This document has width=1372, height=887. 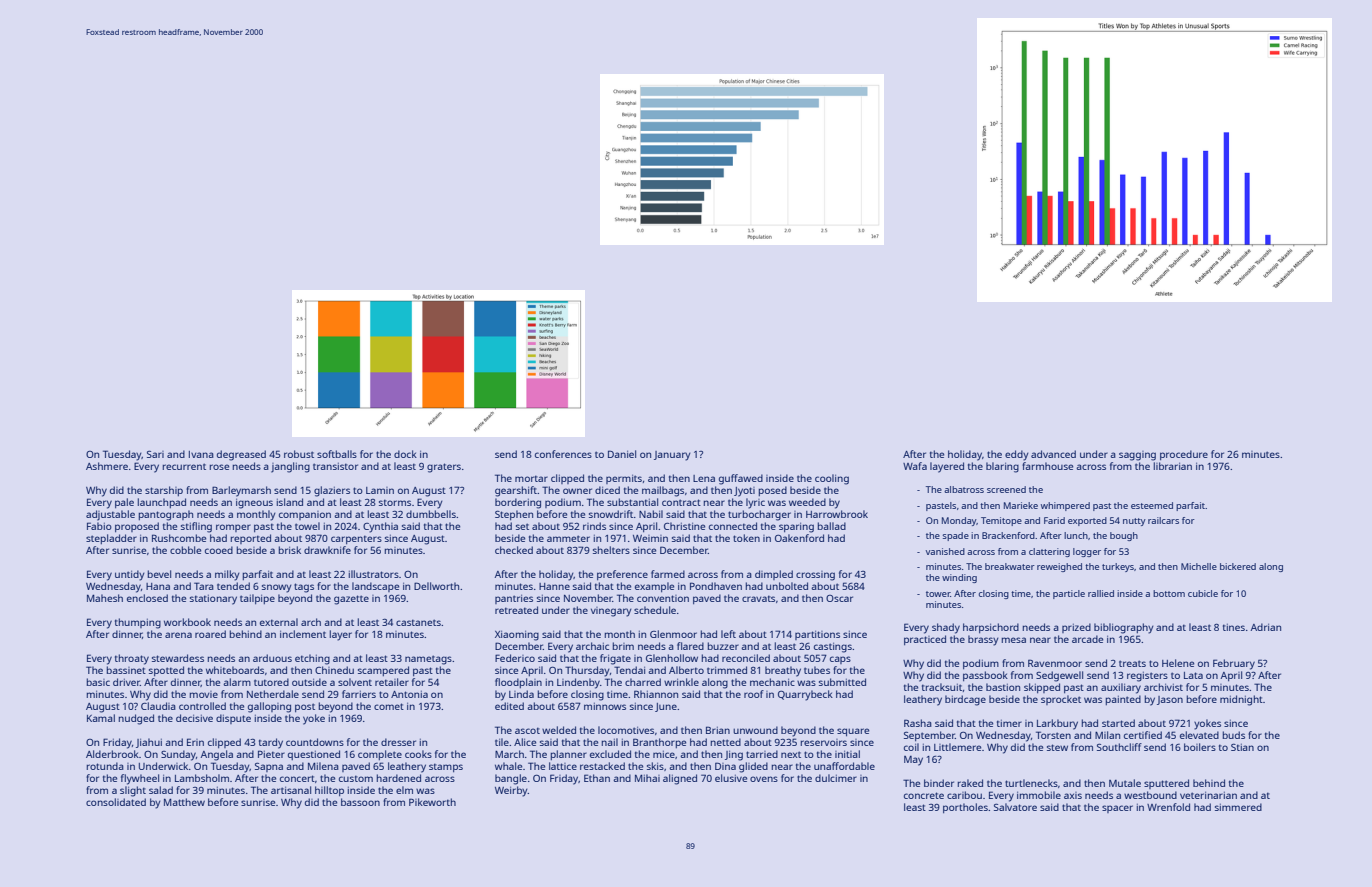 I want to click on checked, so click(x=514, y=550).
